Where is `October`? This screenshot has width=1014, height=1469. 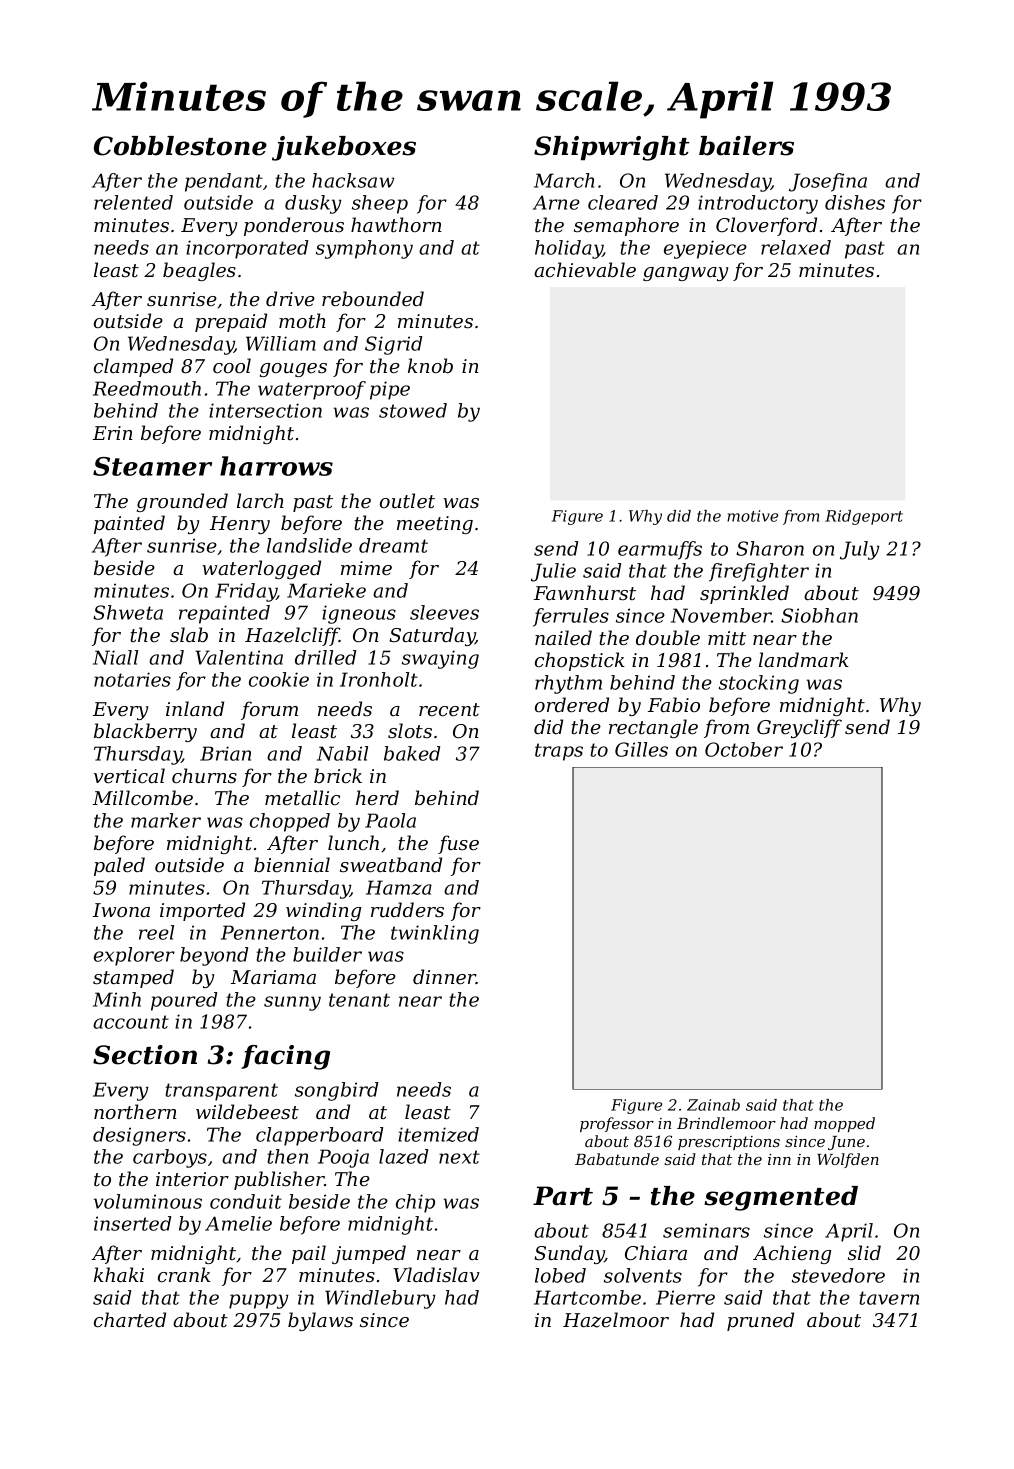
October is located at coordinates (744, 749).
